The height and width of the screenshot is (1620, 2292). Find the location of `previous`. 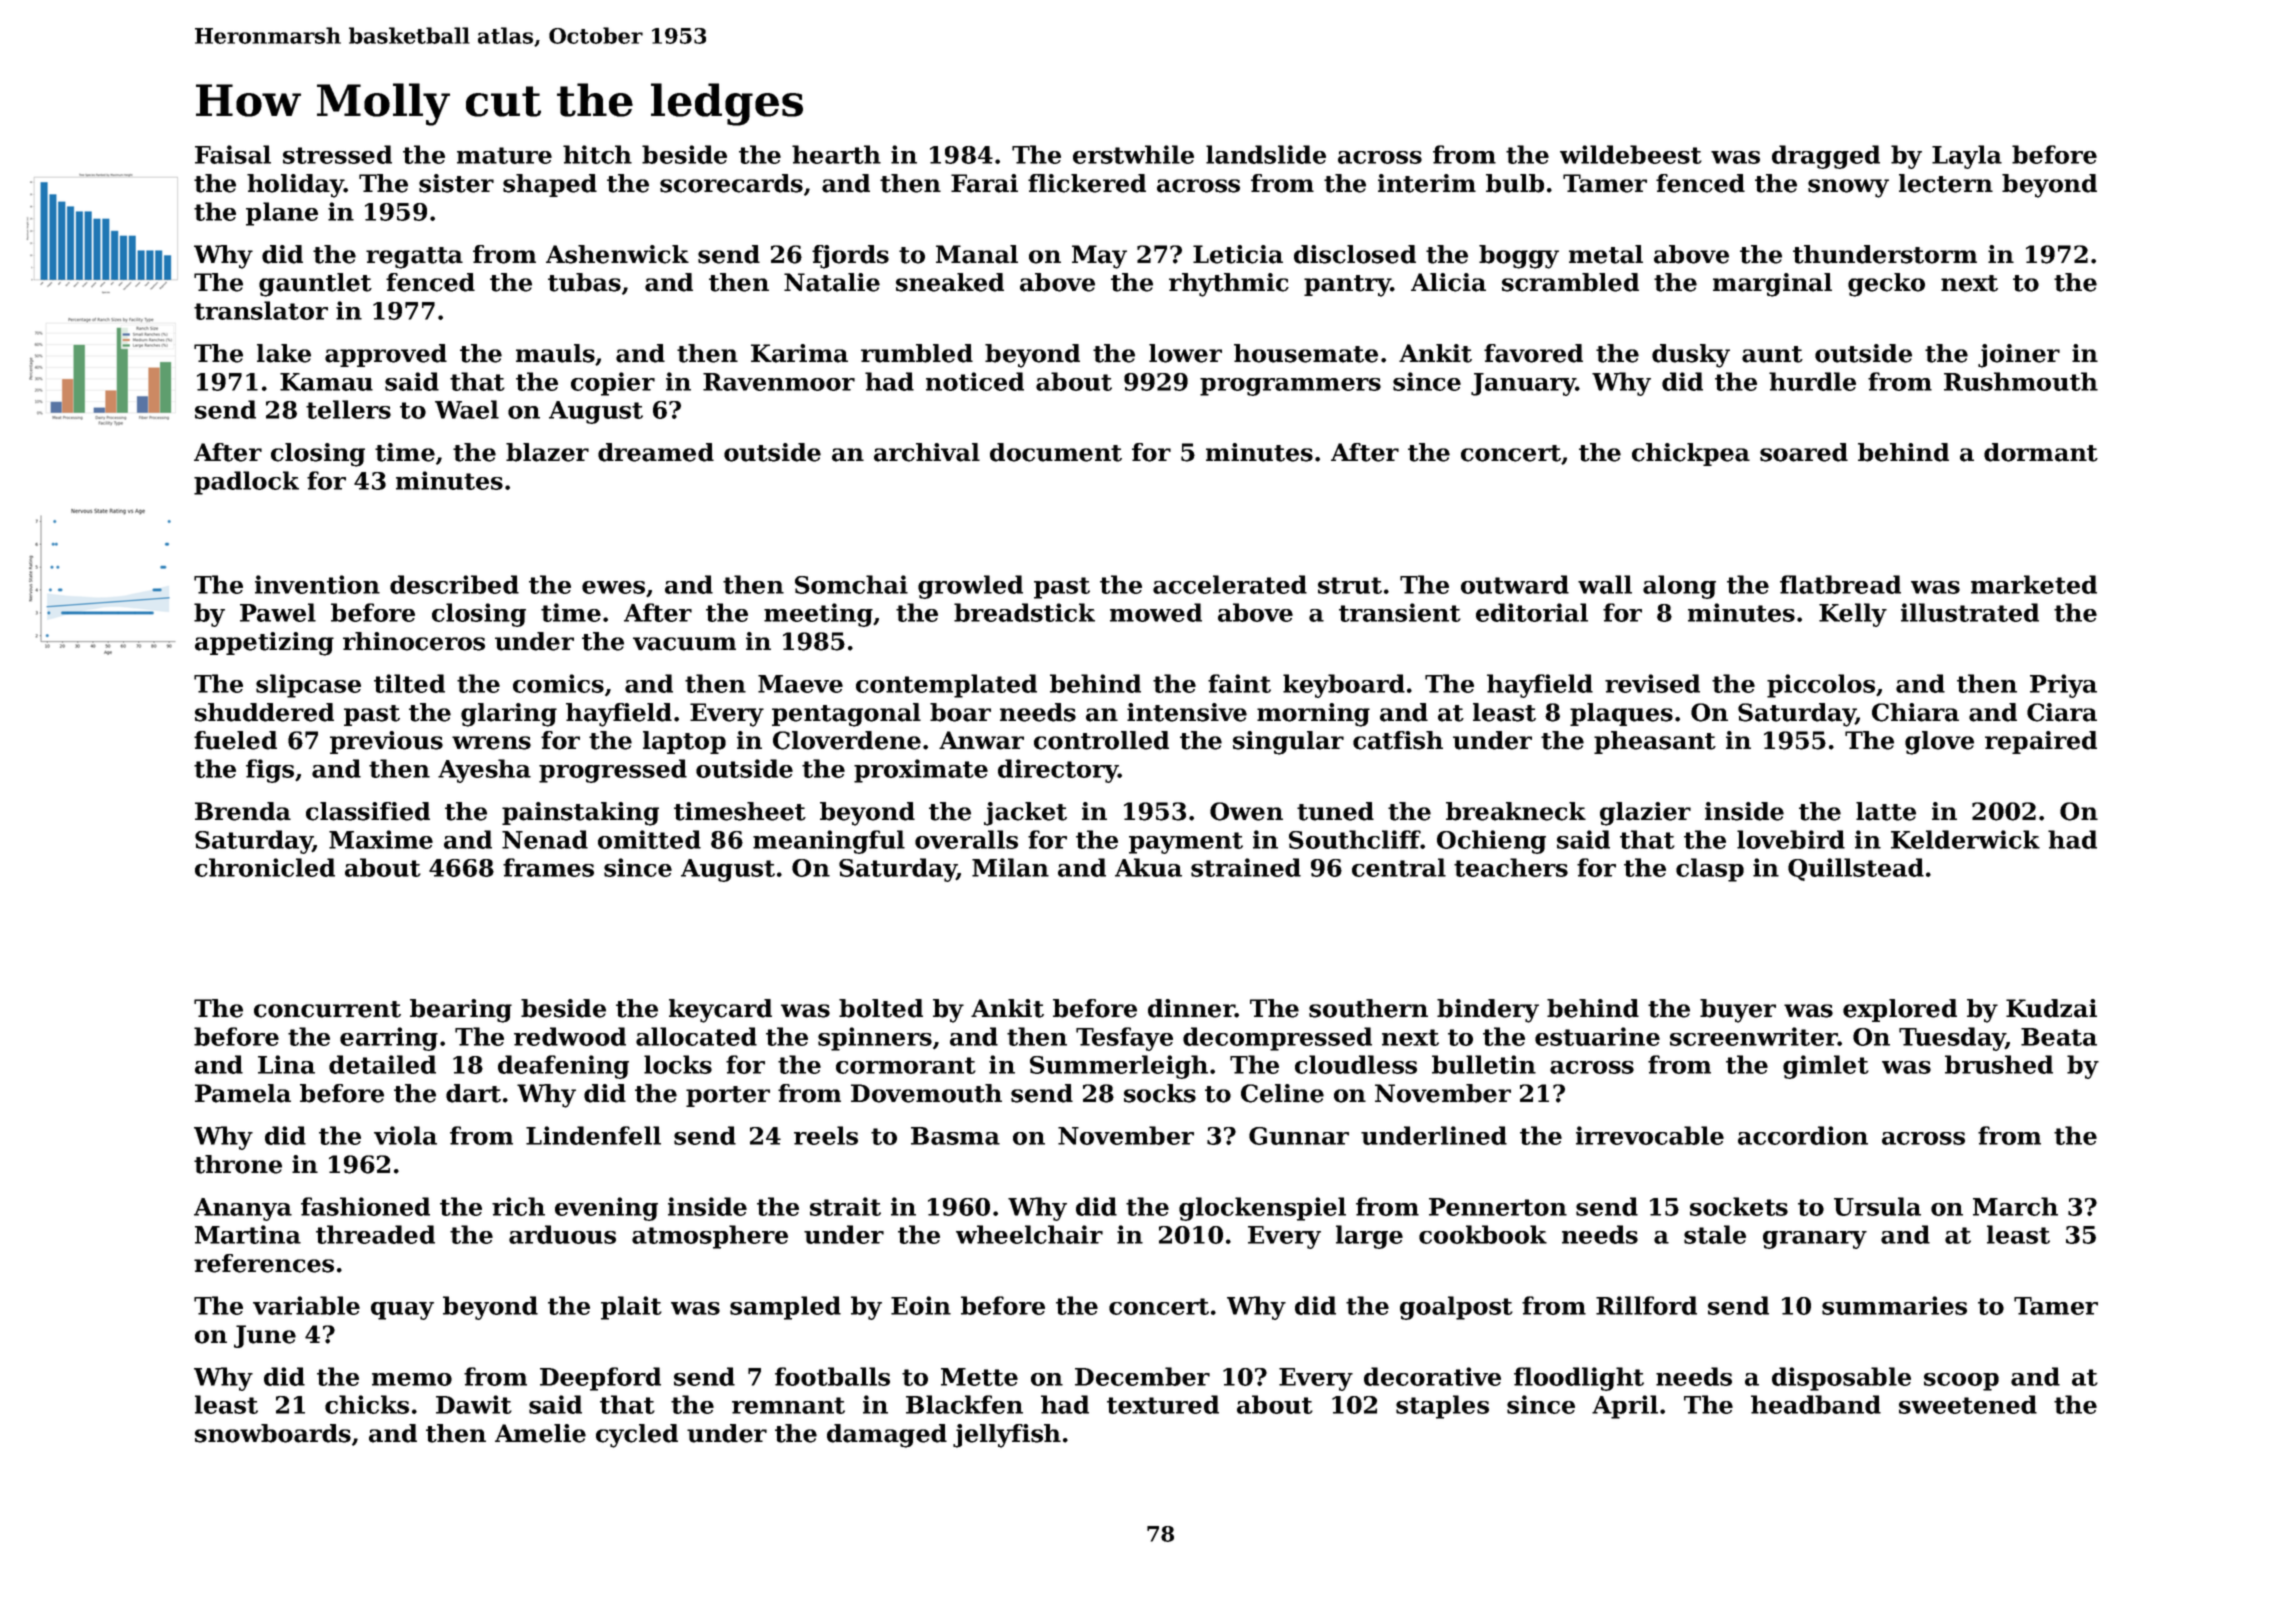

previous is located at coordinates (386, 742).
